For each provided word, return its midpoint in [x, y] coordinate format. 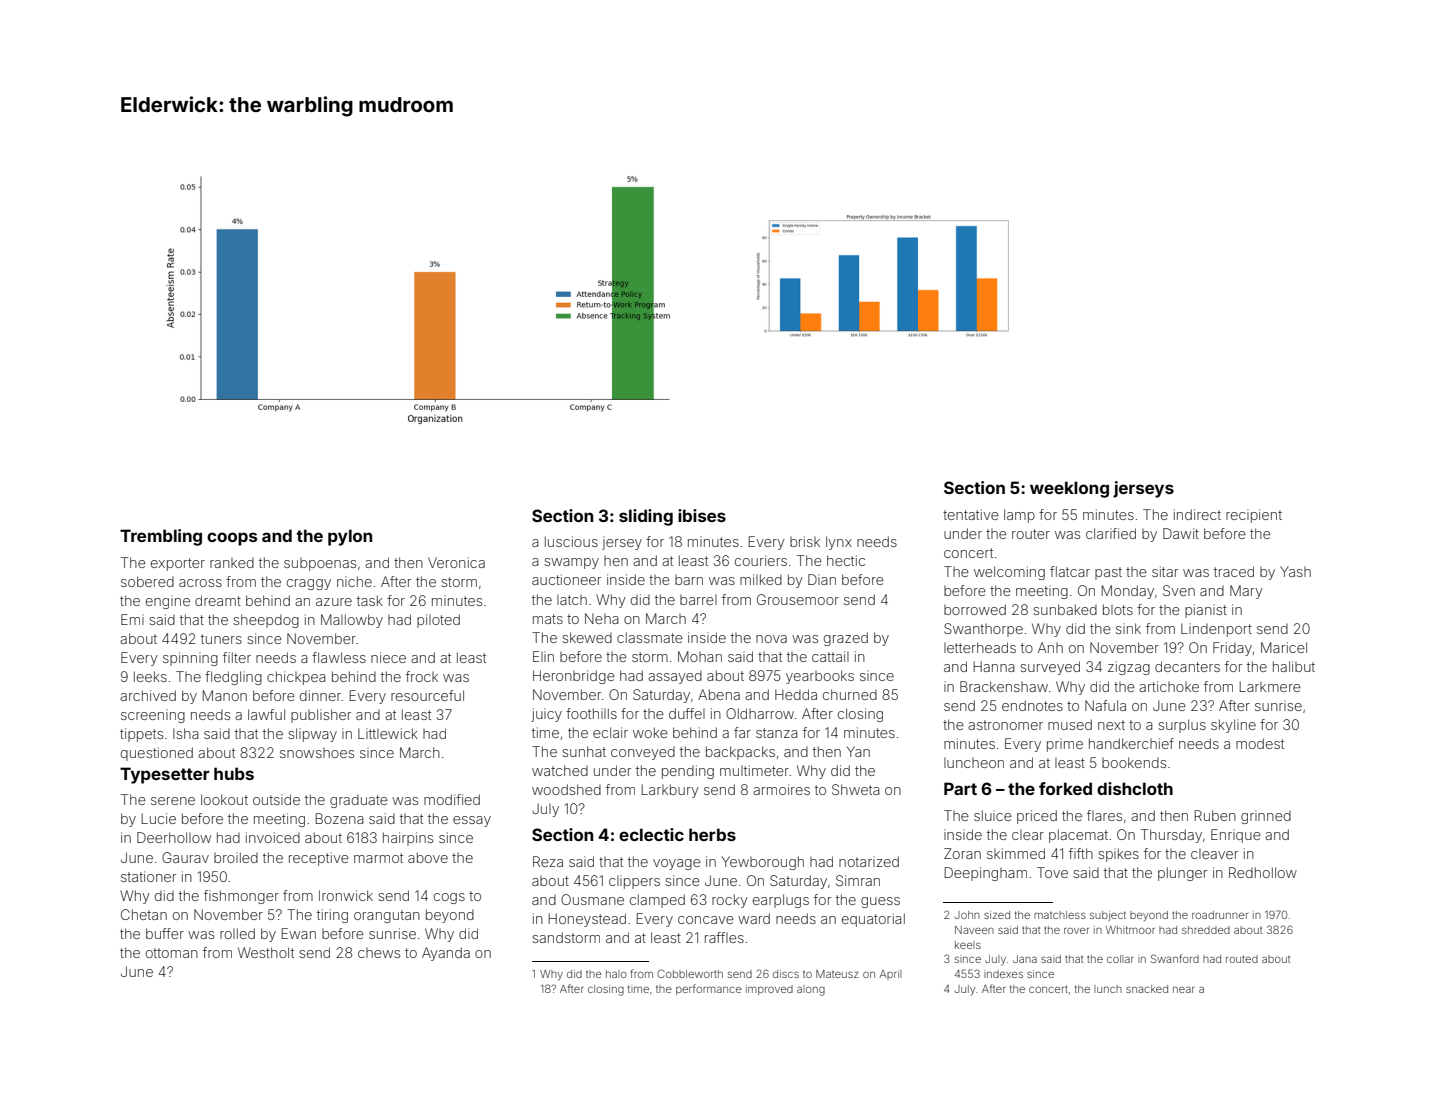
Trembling [161, 537]
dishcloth [1135, 788]
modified [452, 799]
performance [709, 989]
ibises [702, 515]
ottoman [172, 953]
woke [650, 732]
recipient [1254, 516]
